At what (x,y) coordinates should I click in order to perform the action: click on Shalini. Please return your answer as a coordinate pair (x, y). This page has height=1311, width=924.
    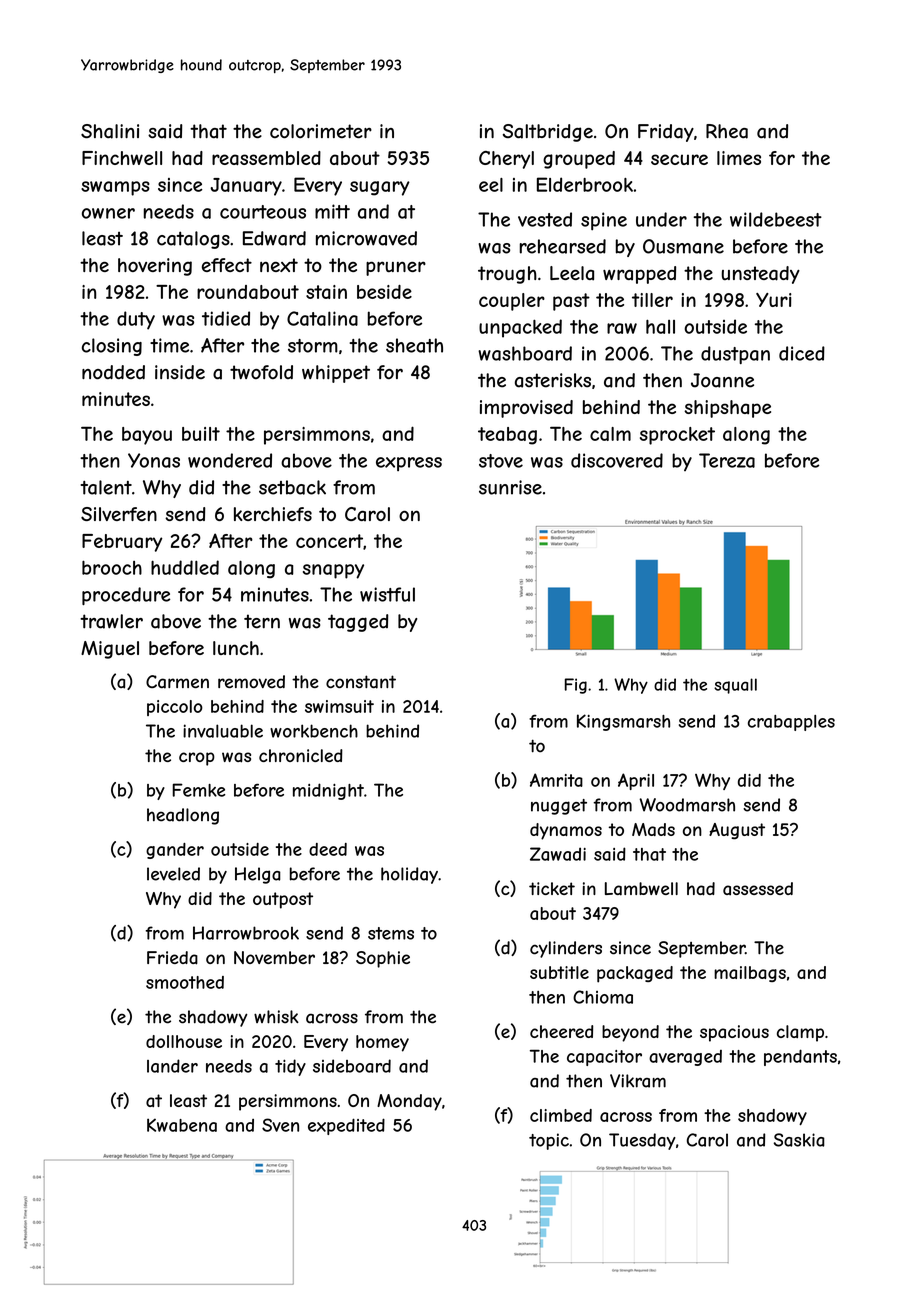
    Looking at the image, I should click on (110, 131).
